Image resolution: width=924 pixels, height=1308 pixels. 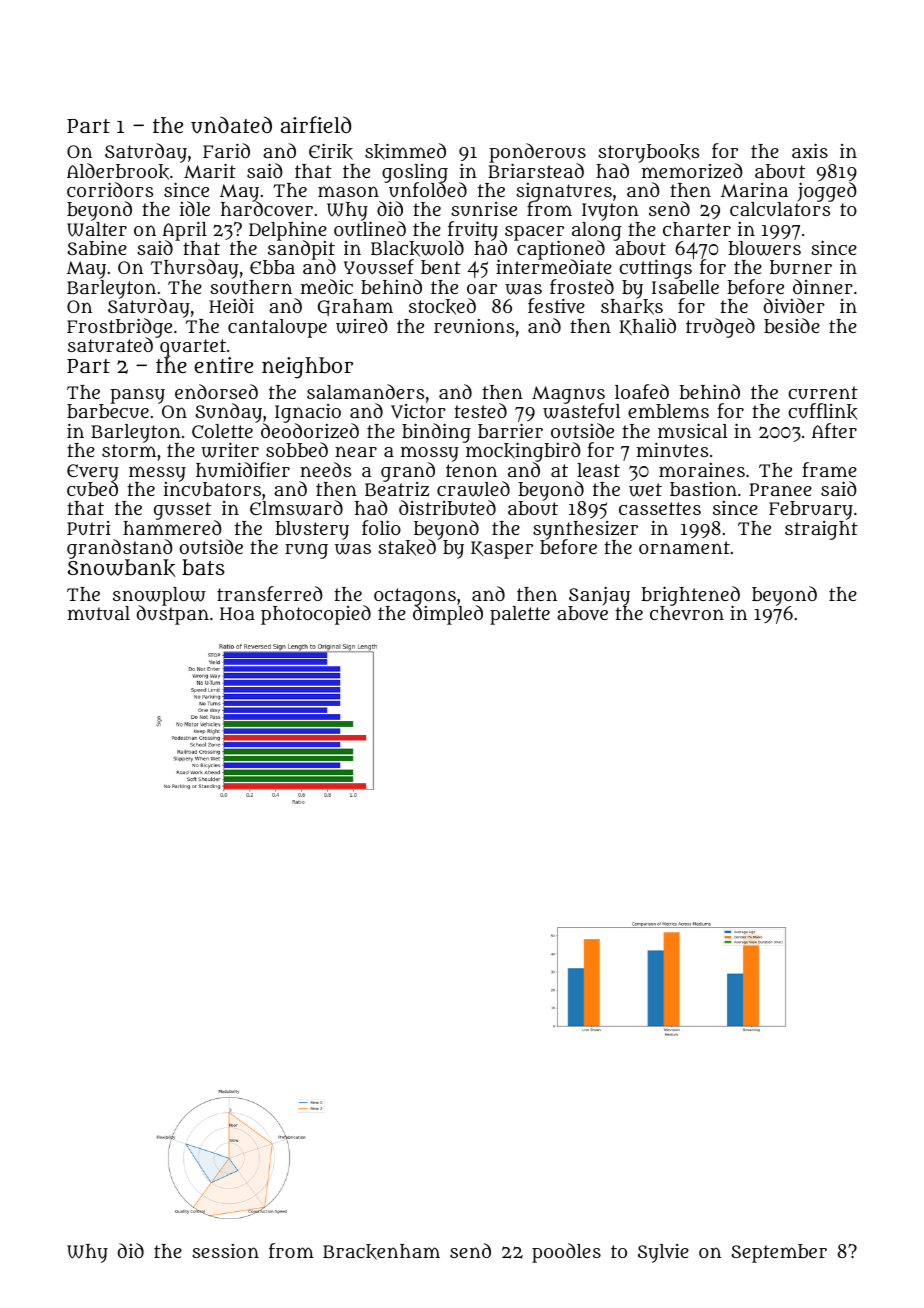 I want to click on poodles, so click(x=566, y=1253).
